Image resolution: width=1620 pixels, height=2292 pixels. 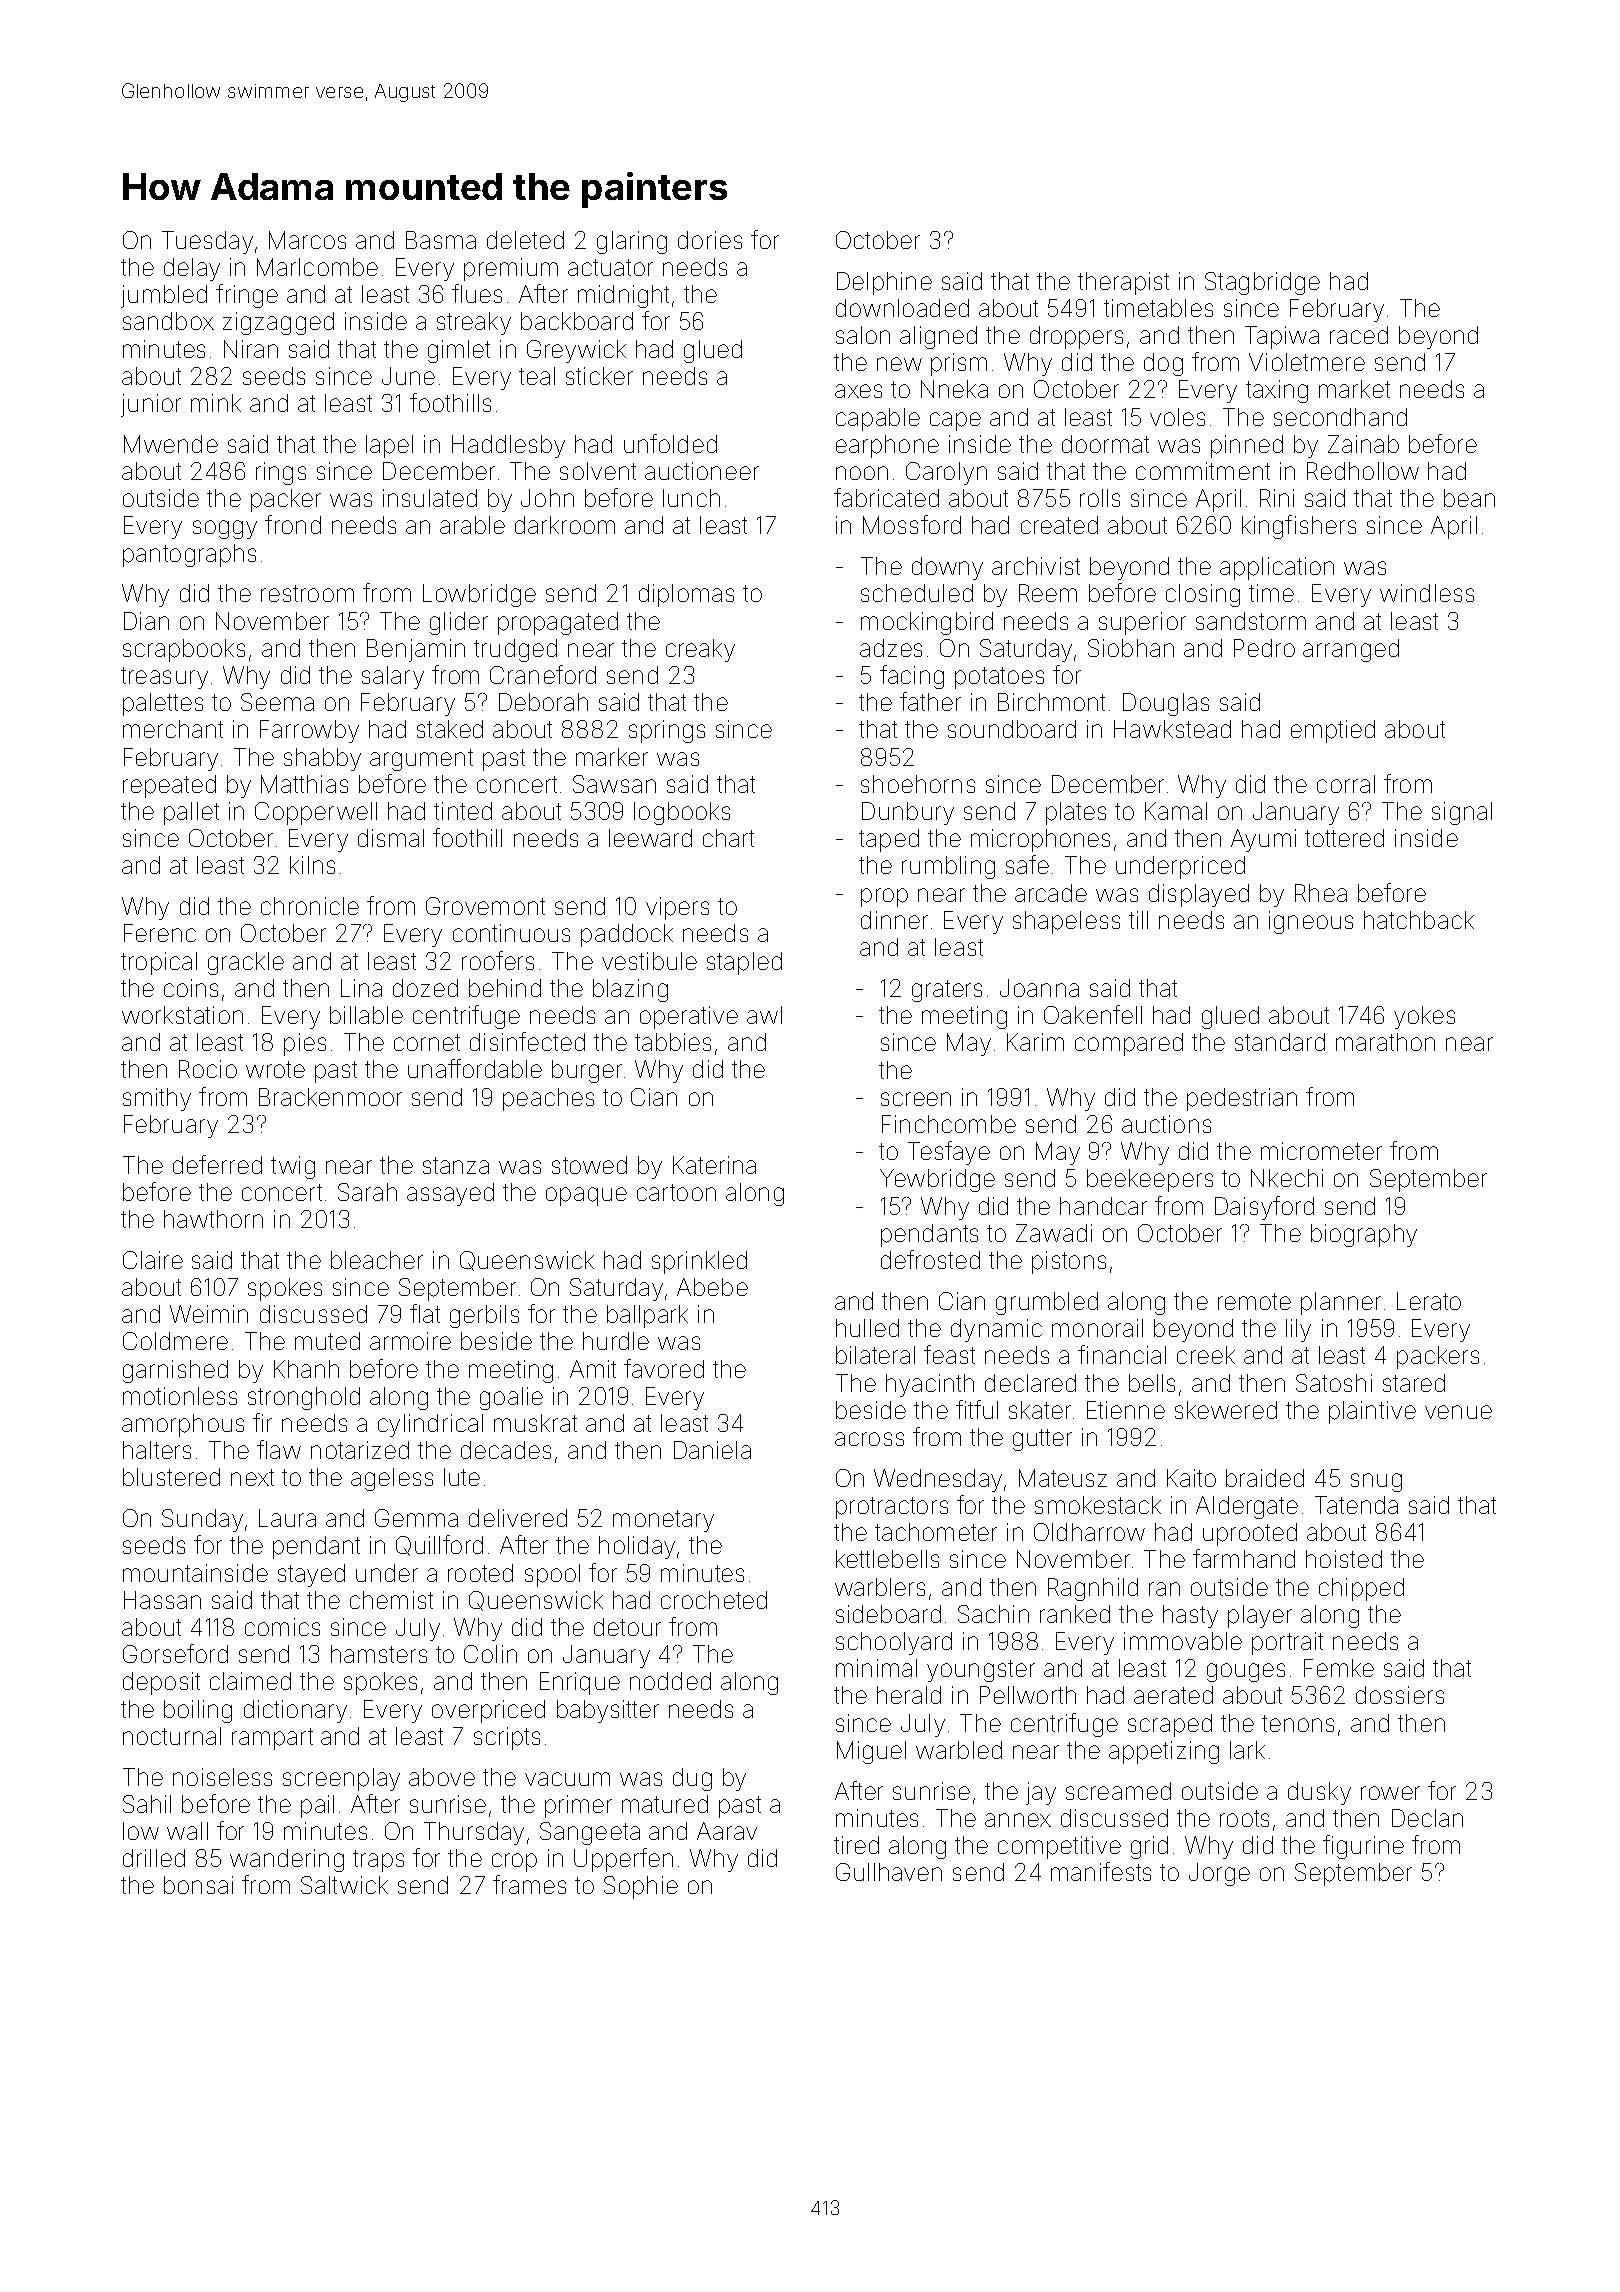 I want to click on Saltwick, so click(x=344, y=1885).
